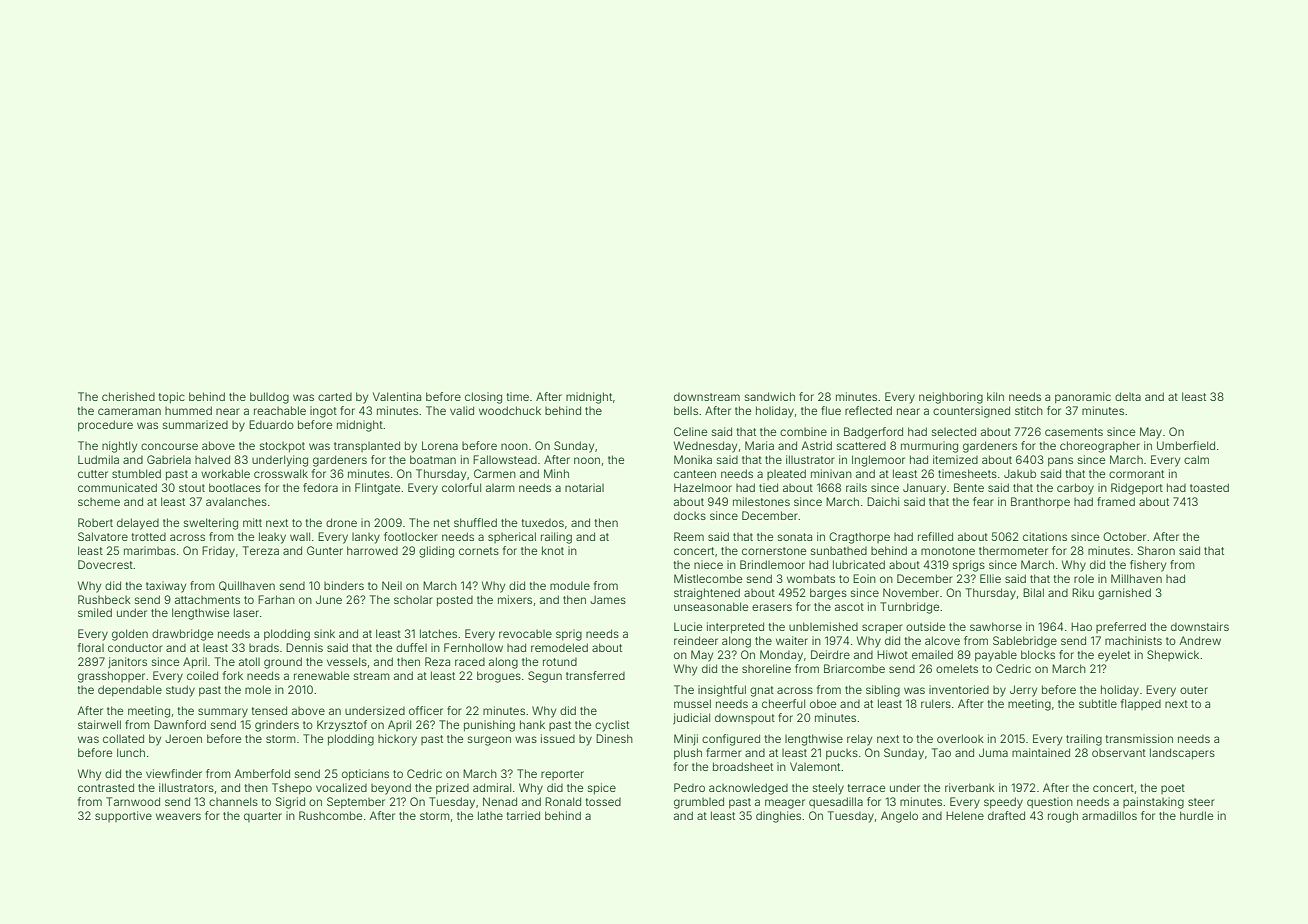 This document has height=924, width=1308. Describe the element at coordinates (321, 675) in the document. I see `renewable` at that location.
